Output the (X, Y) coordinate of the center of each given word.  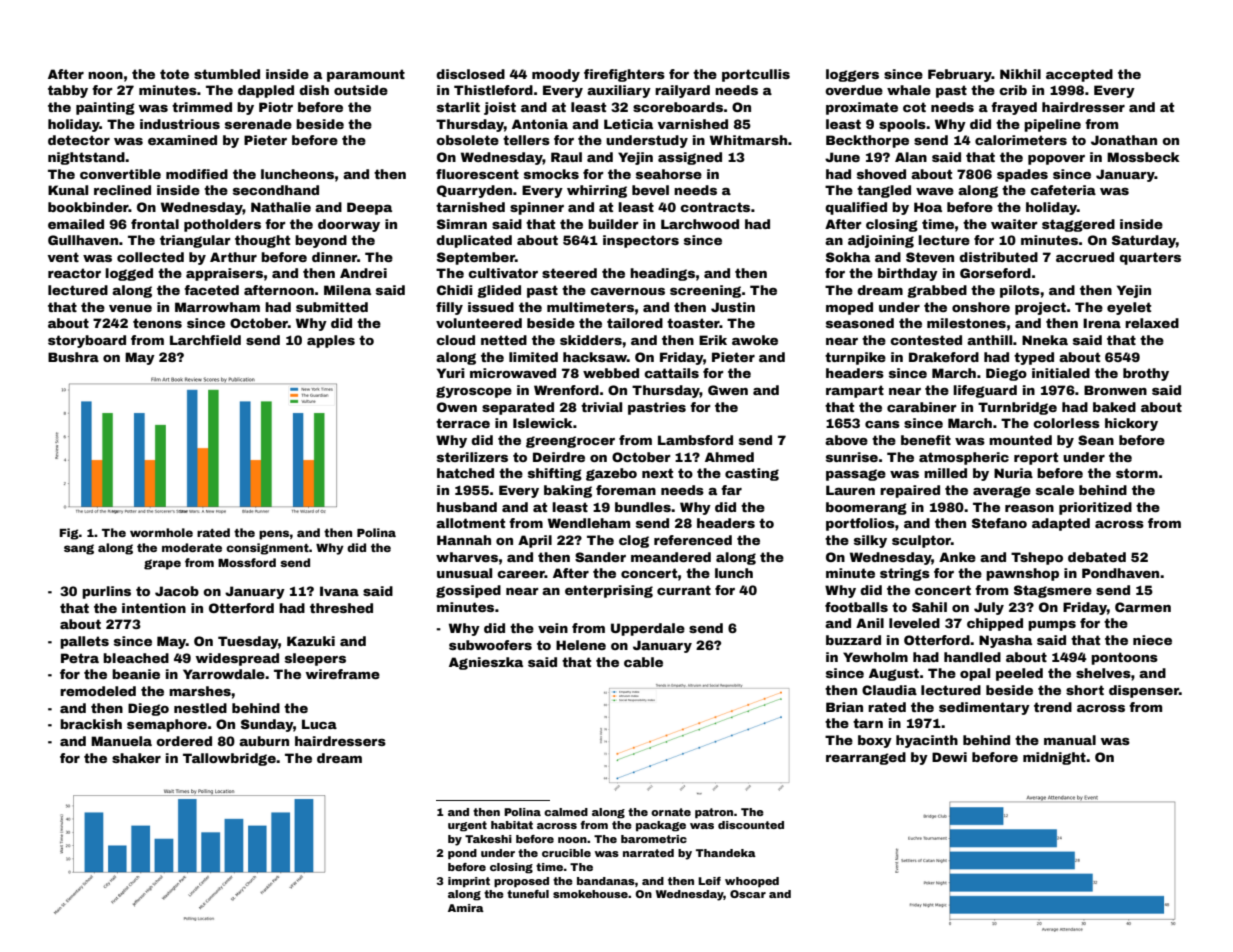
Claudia (889, 690)
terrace (463, 423)
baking (568, 491)
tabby (68, 91)
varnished (693, 124)
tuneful (528, 894)
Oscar (748, 894)
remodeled (98, 691)
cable (643, 662)
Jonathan (1124, 140)
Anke (957, 557)
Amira (466, 908)
